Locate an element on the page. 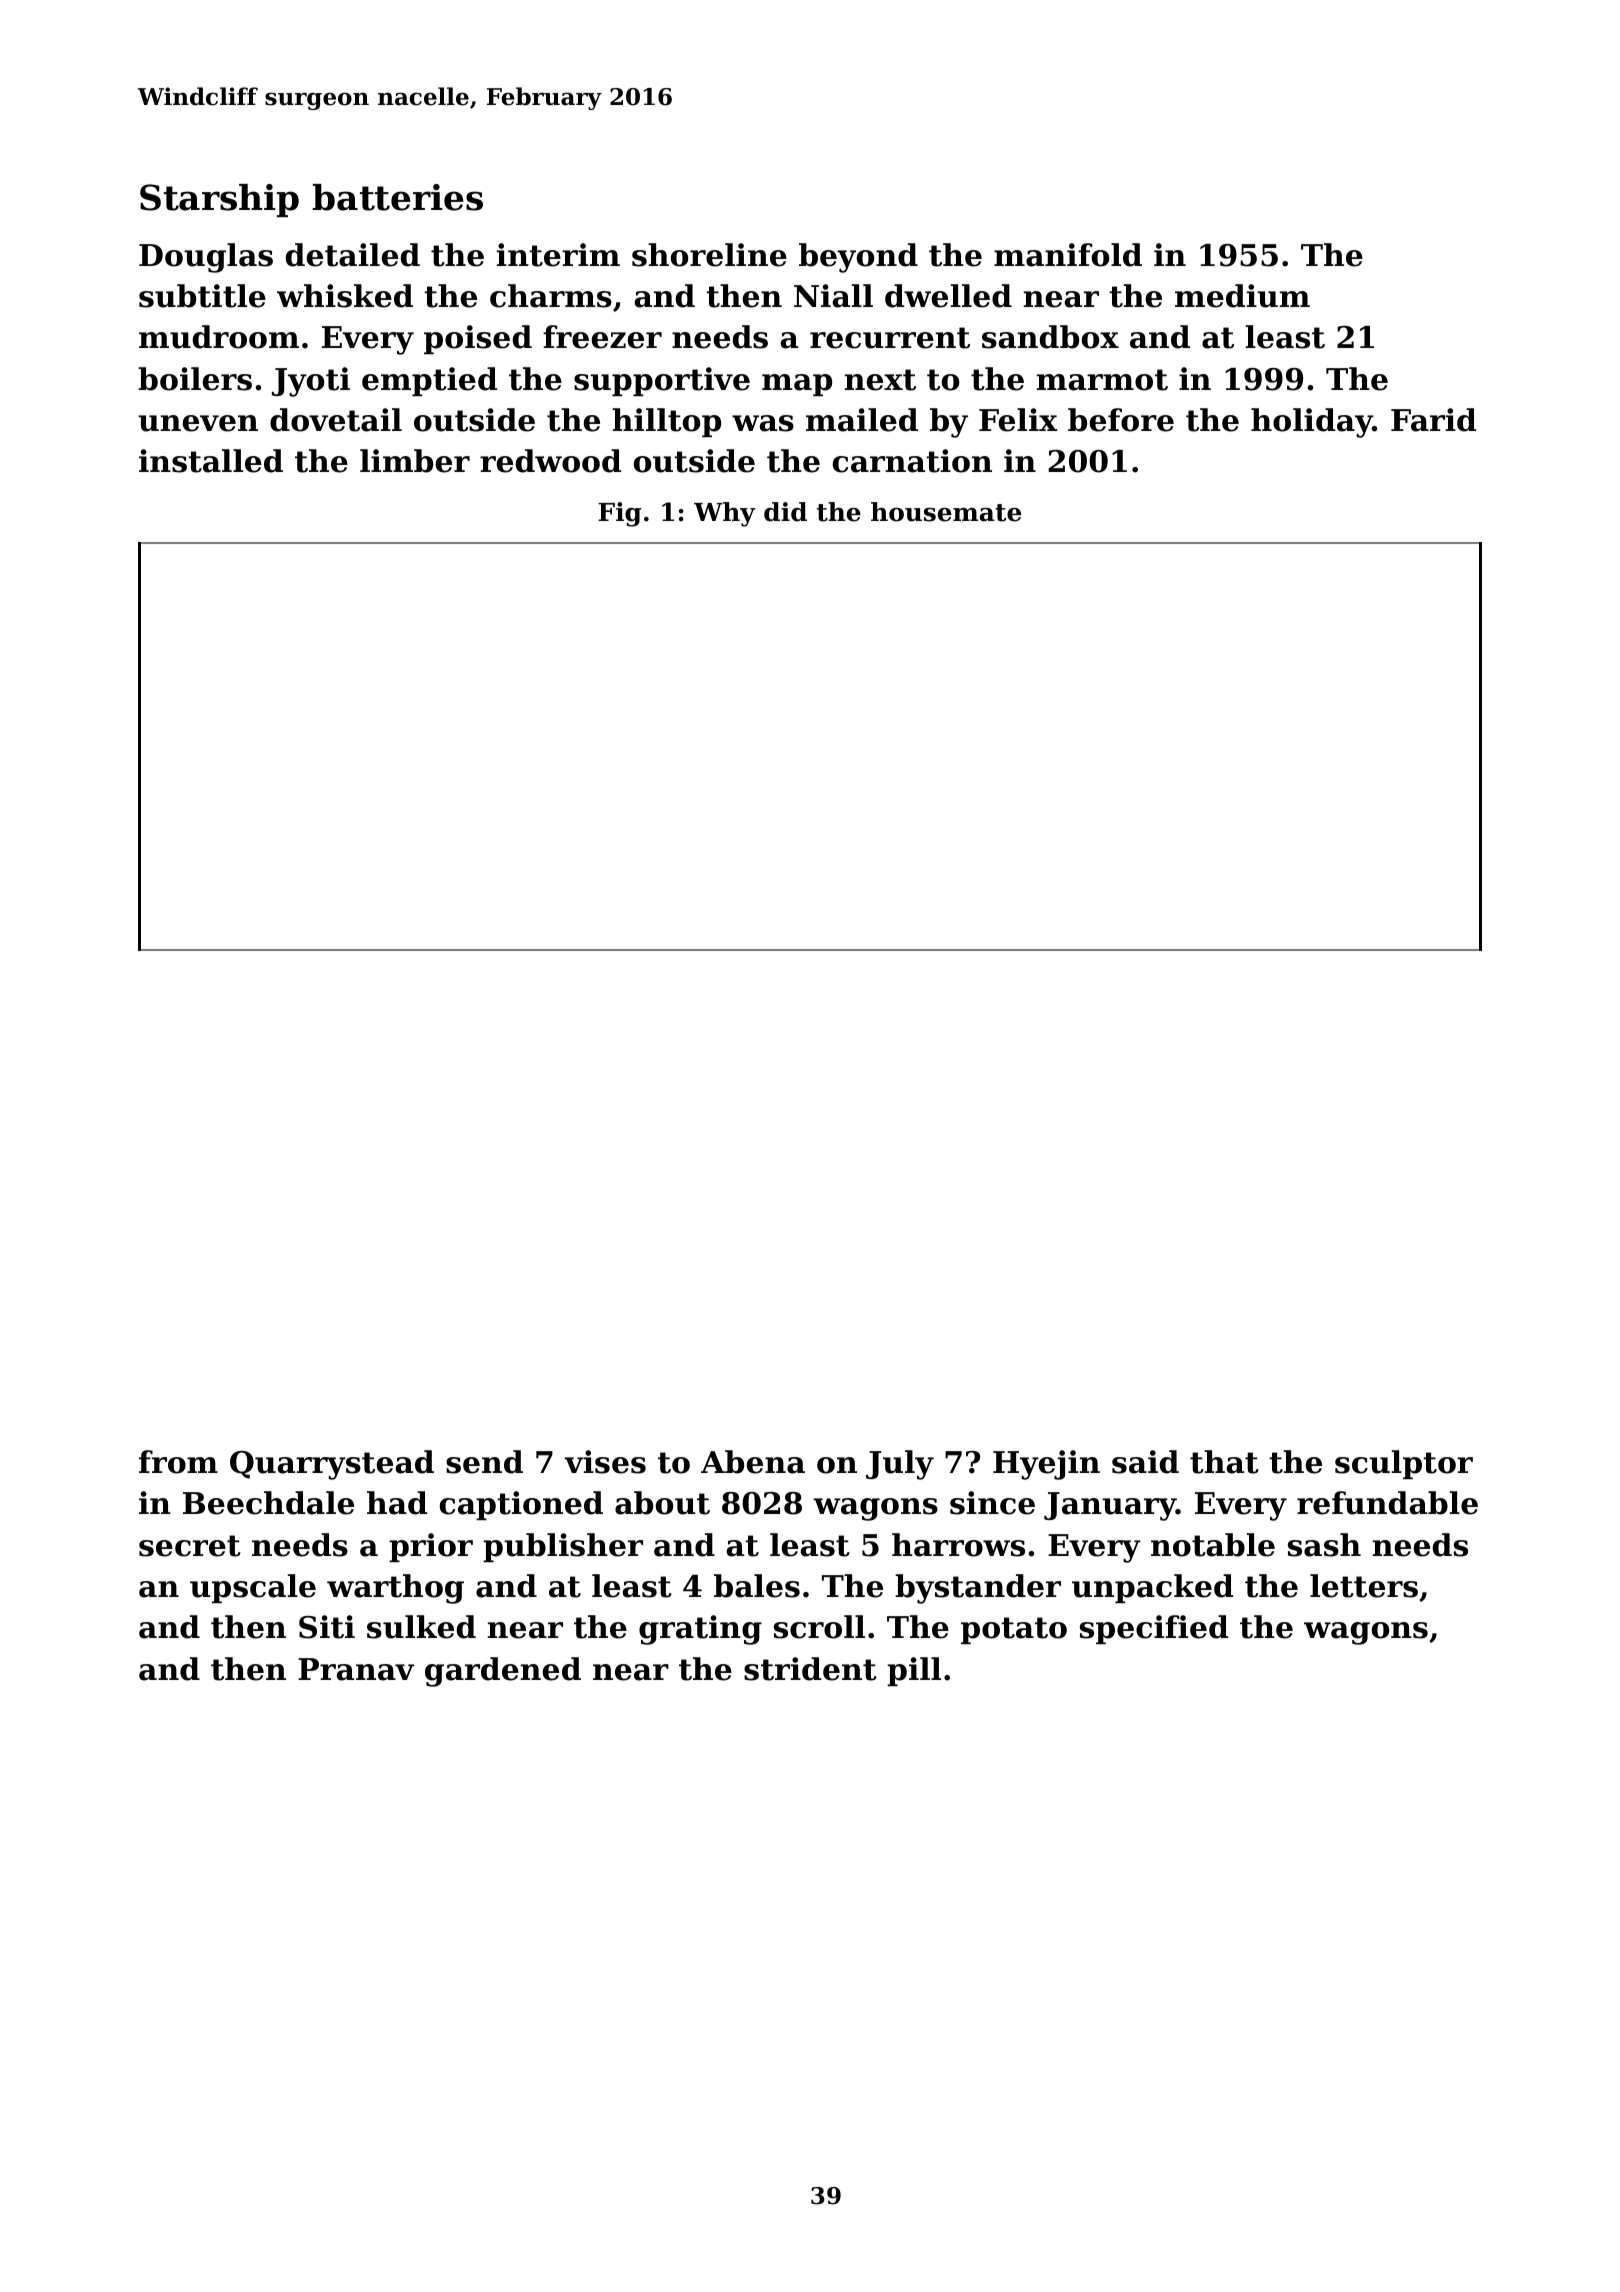 The width and height of the document is (1620, 2292). holiday is located at coordinates (1312, 423).
